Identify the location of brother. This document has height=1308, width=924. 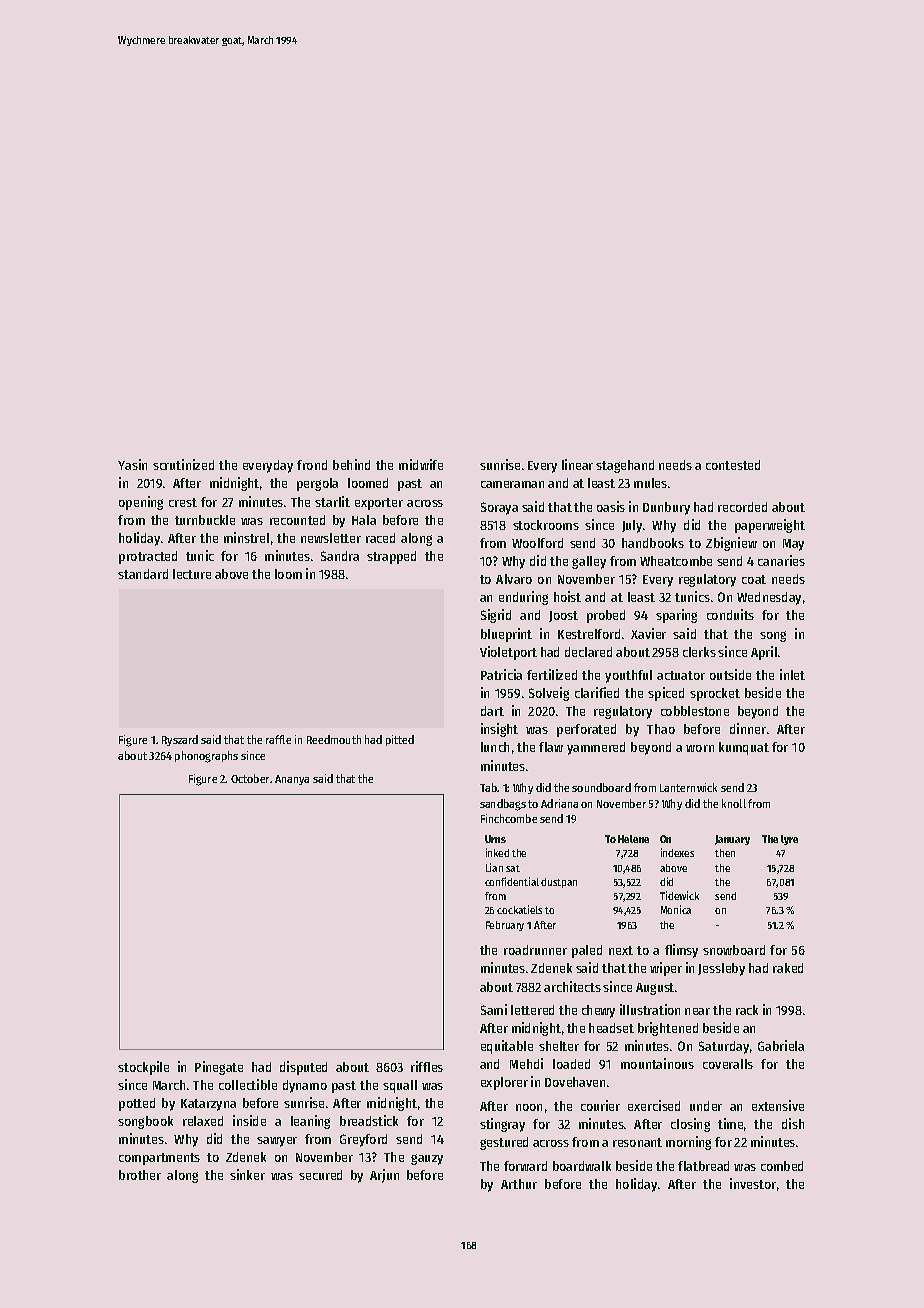
(140, 1175).
